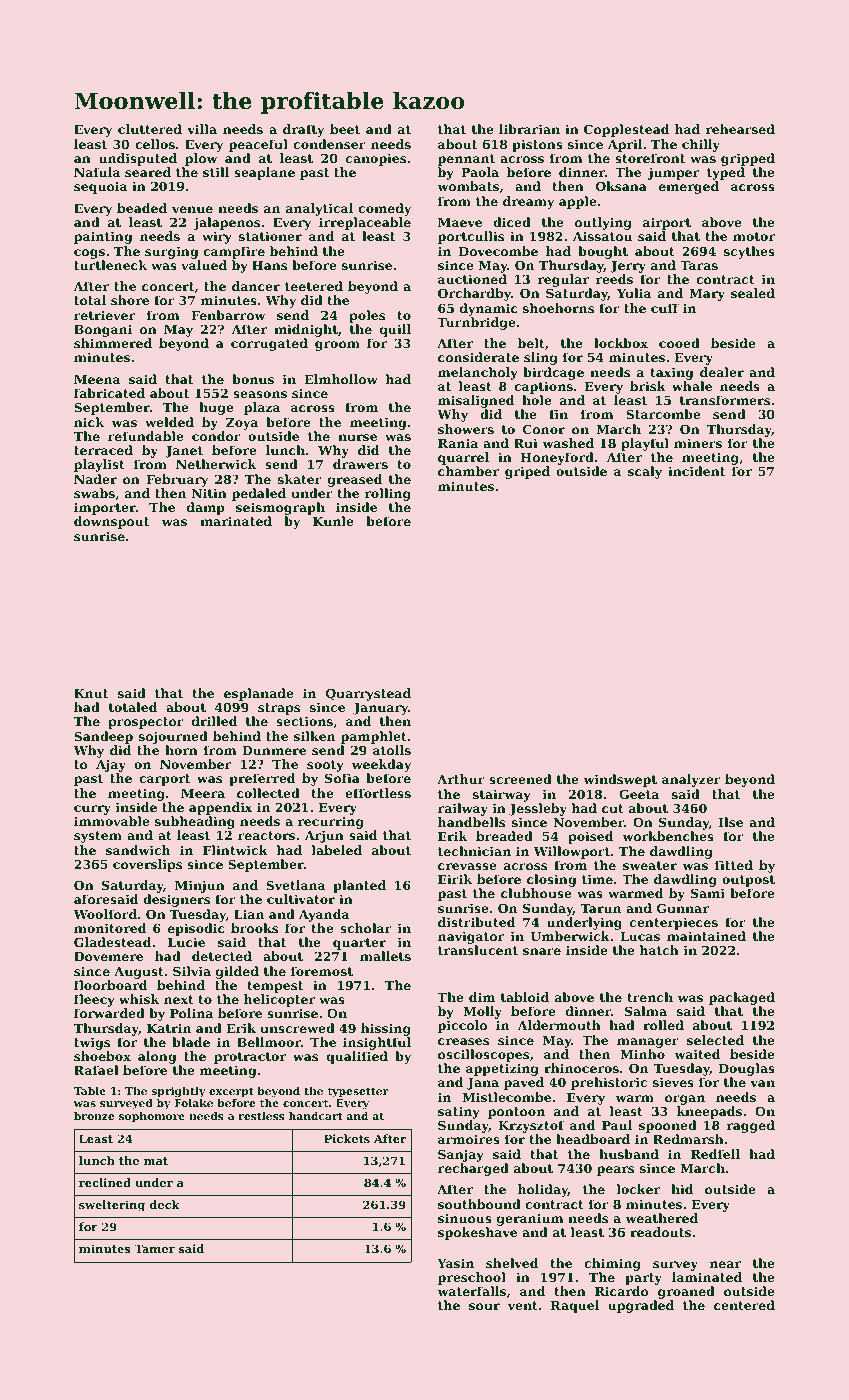 The width and height of the page is (849, 1400). What do you see at coordinates (91, 693) in the page?
I see `Knut` at bounding box center [91, 693].
